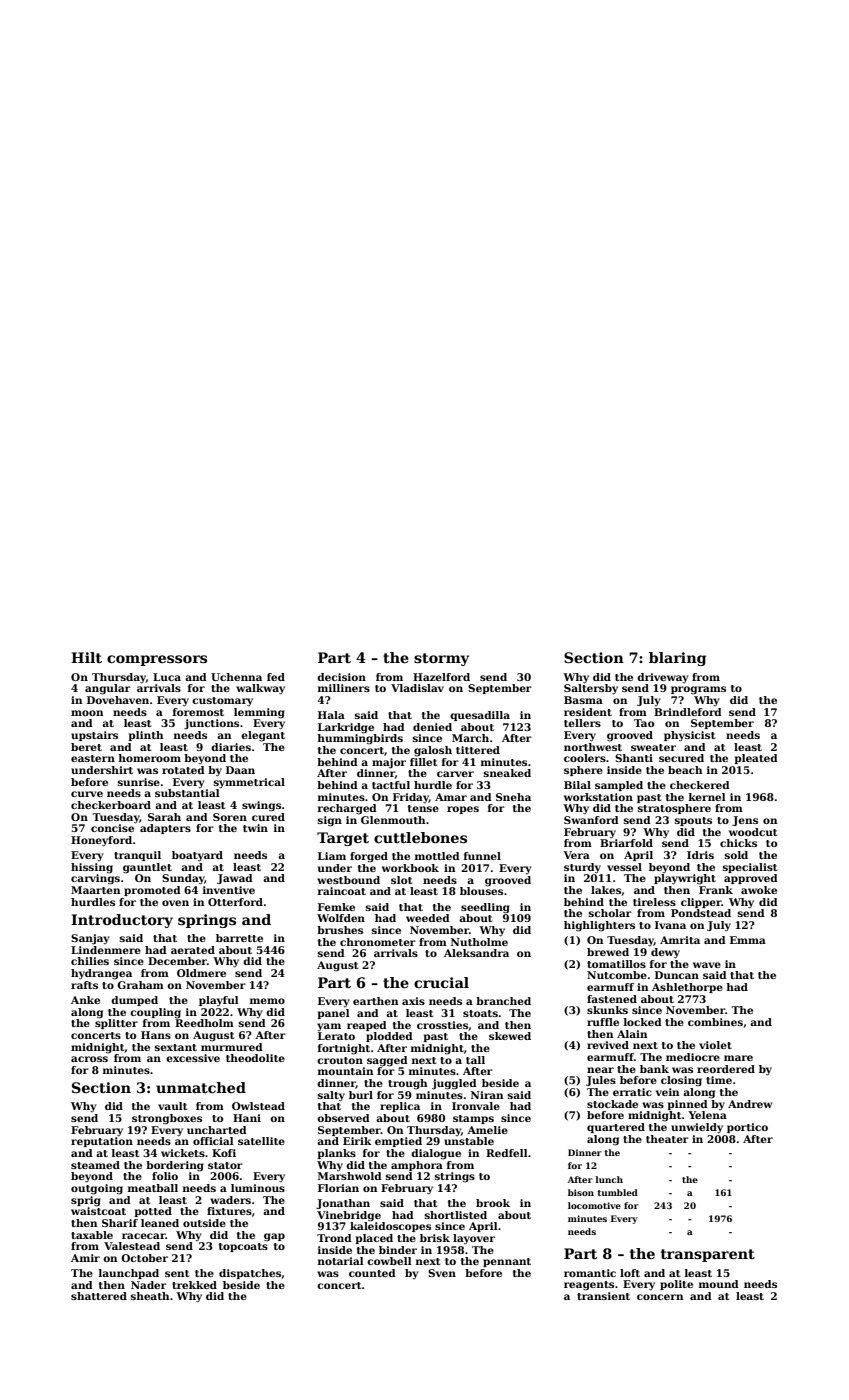 This screenshot has width=849, height=1400. What do you see at coordinates (164, 817) in the screenshot?
I see `Sarah` at bounding box center [164, 817].
